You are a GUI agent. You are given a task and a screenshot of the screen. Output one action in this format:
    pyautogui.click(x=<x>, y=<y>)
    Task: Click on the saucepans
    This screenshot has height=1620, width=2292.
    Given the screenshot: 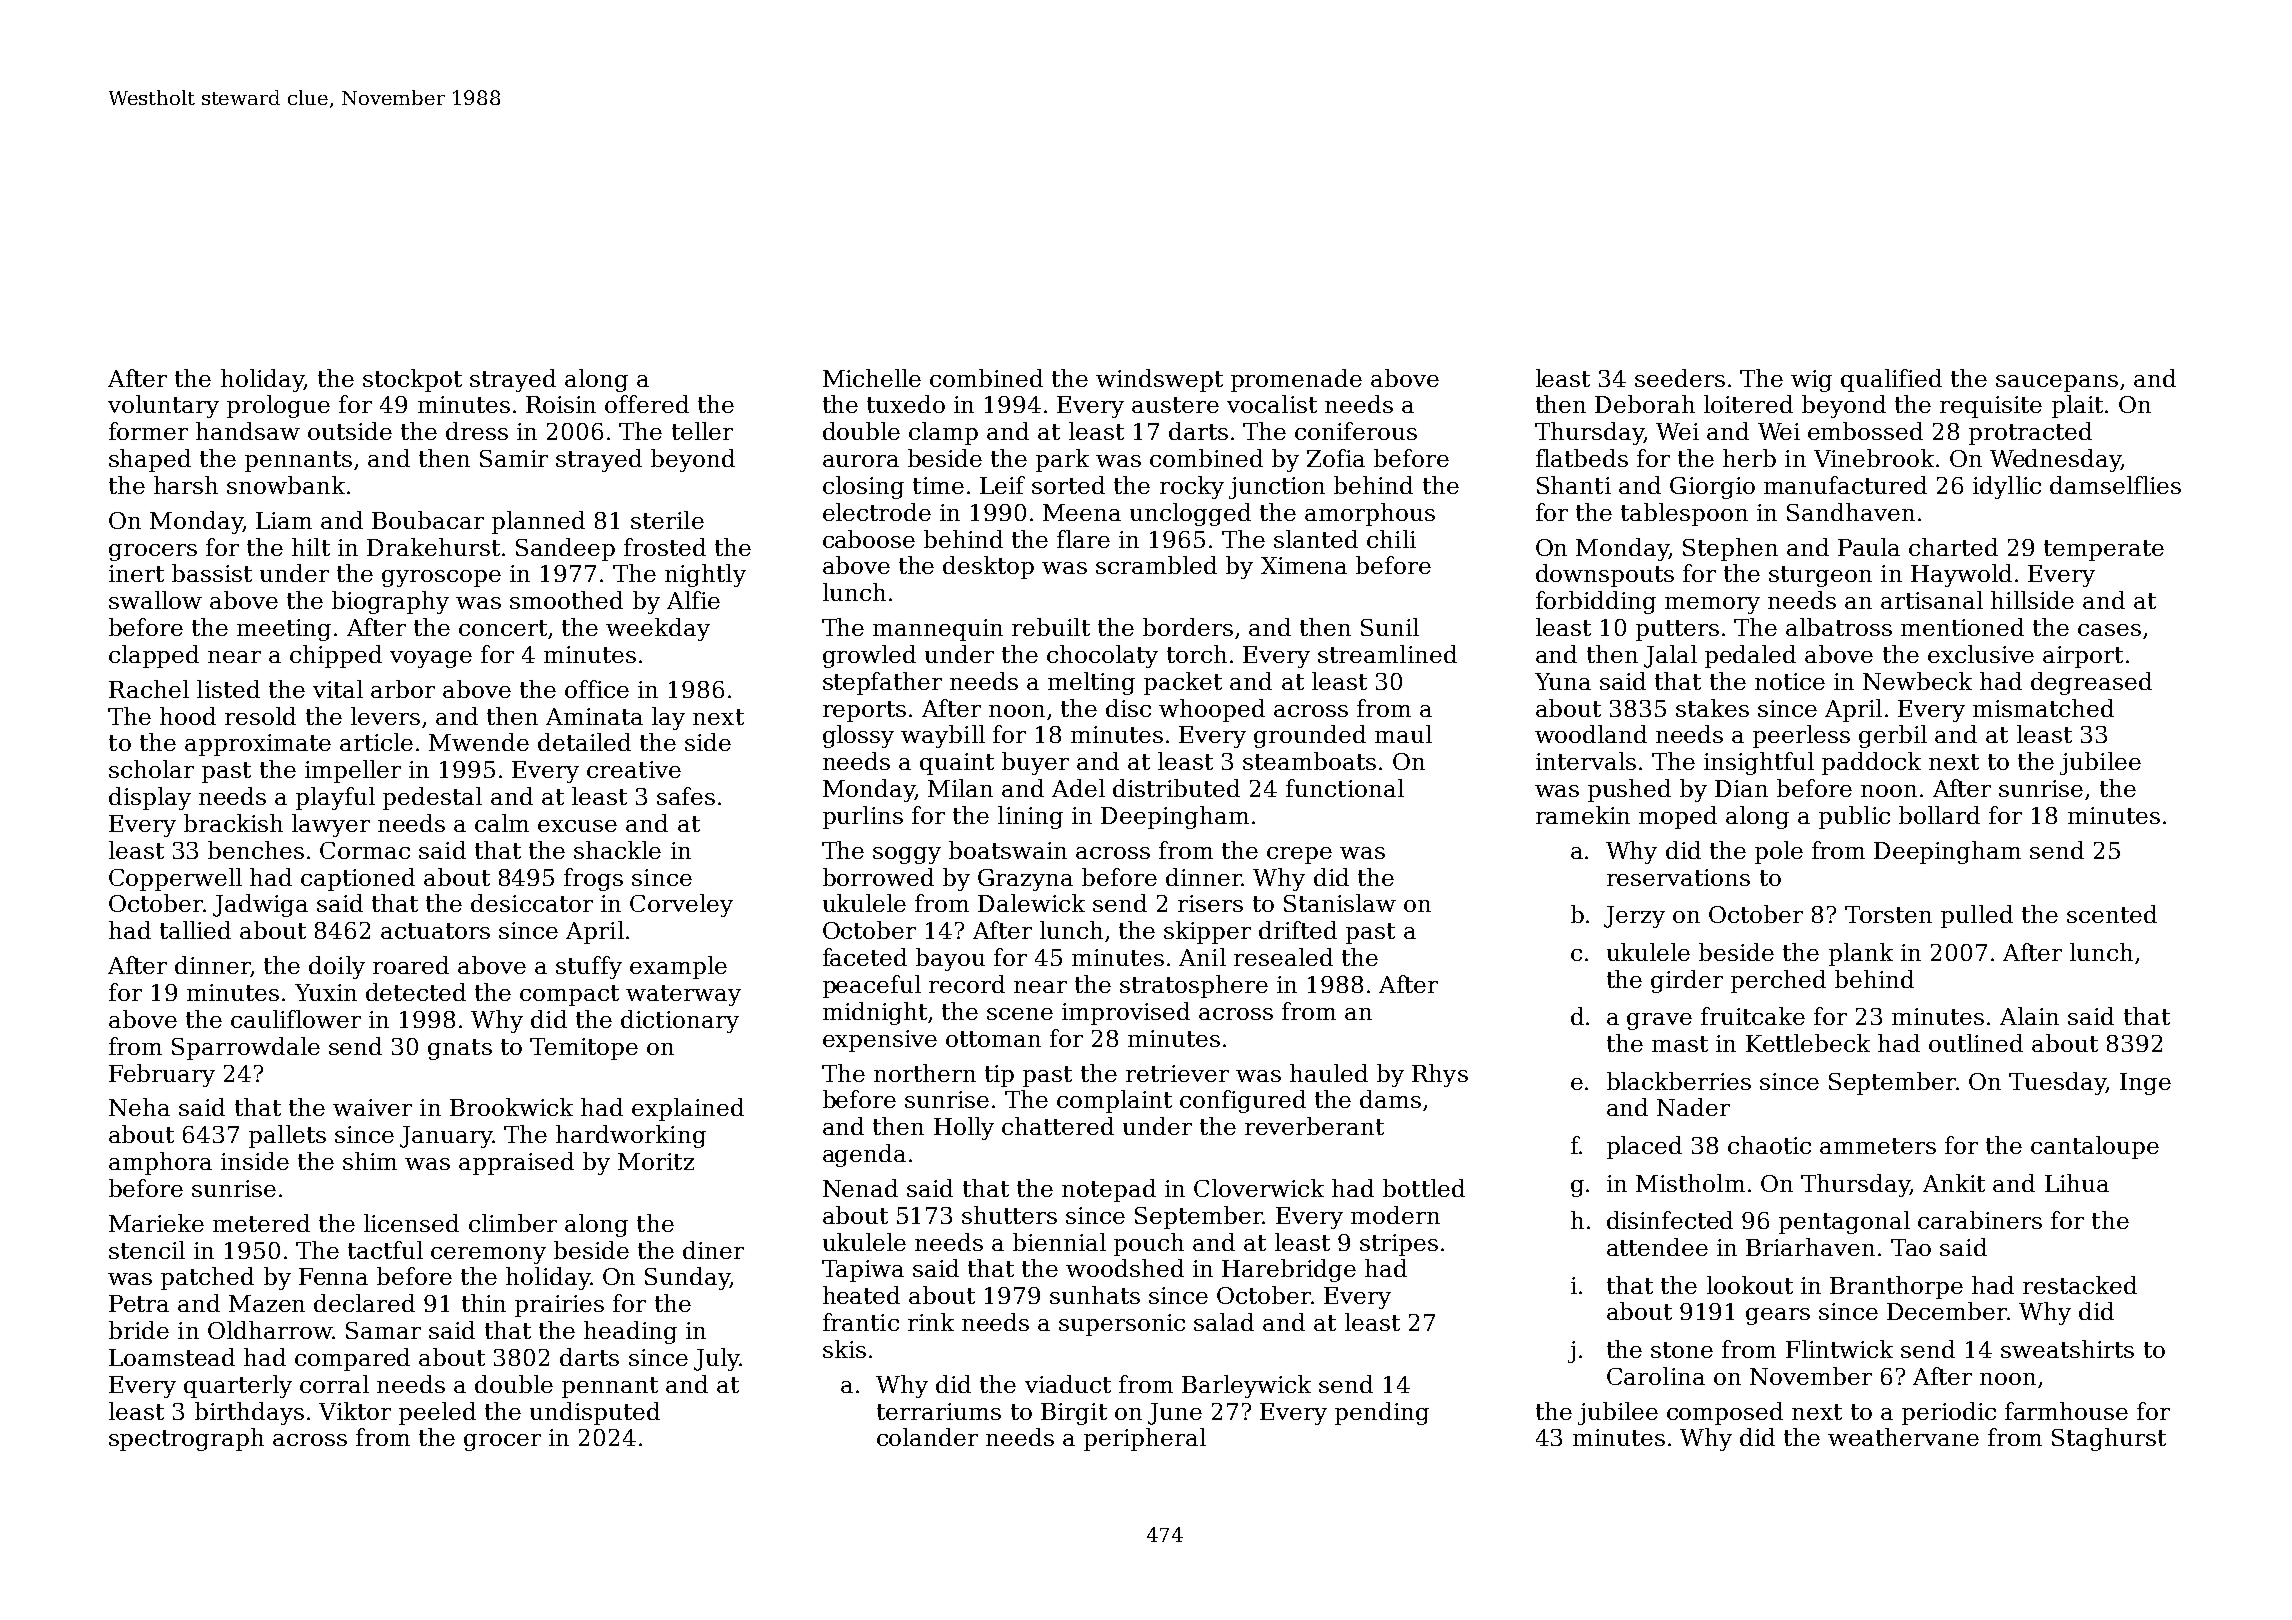 What is the action you would take?
    pyautogui.click(x=2057, y=383)
